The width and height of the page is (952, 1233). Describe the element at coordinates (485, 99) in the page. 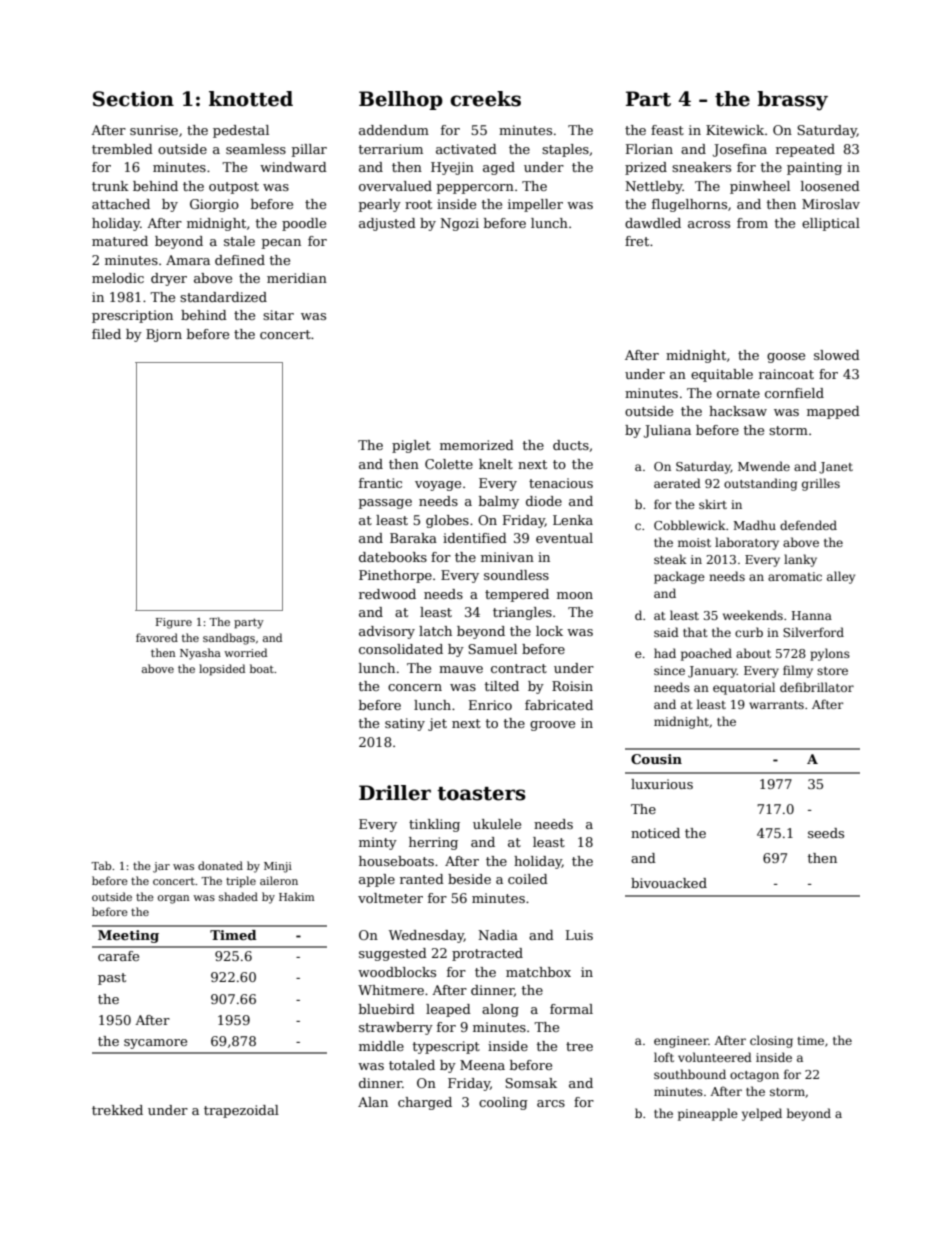

I see `creeks` at that location.
